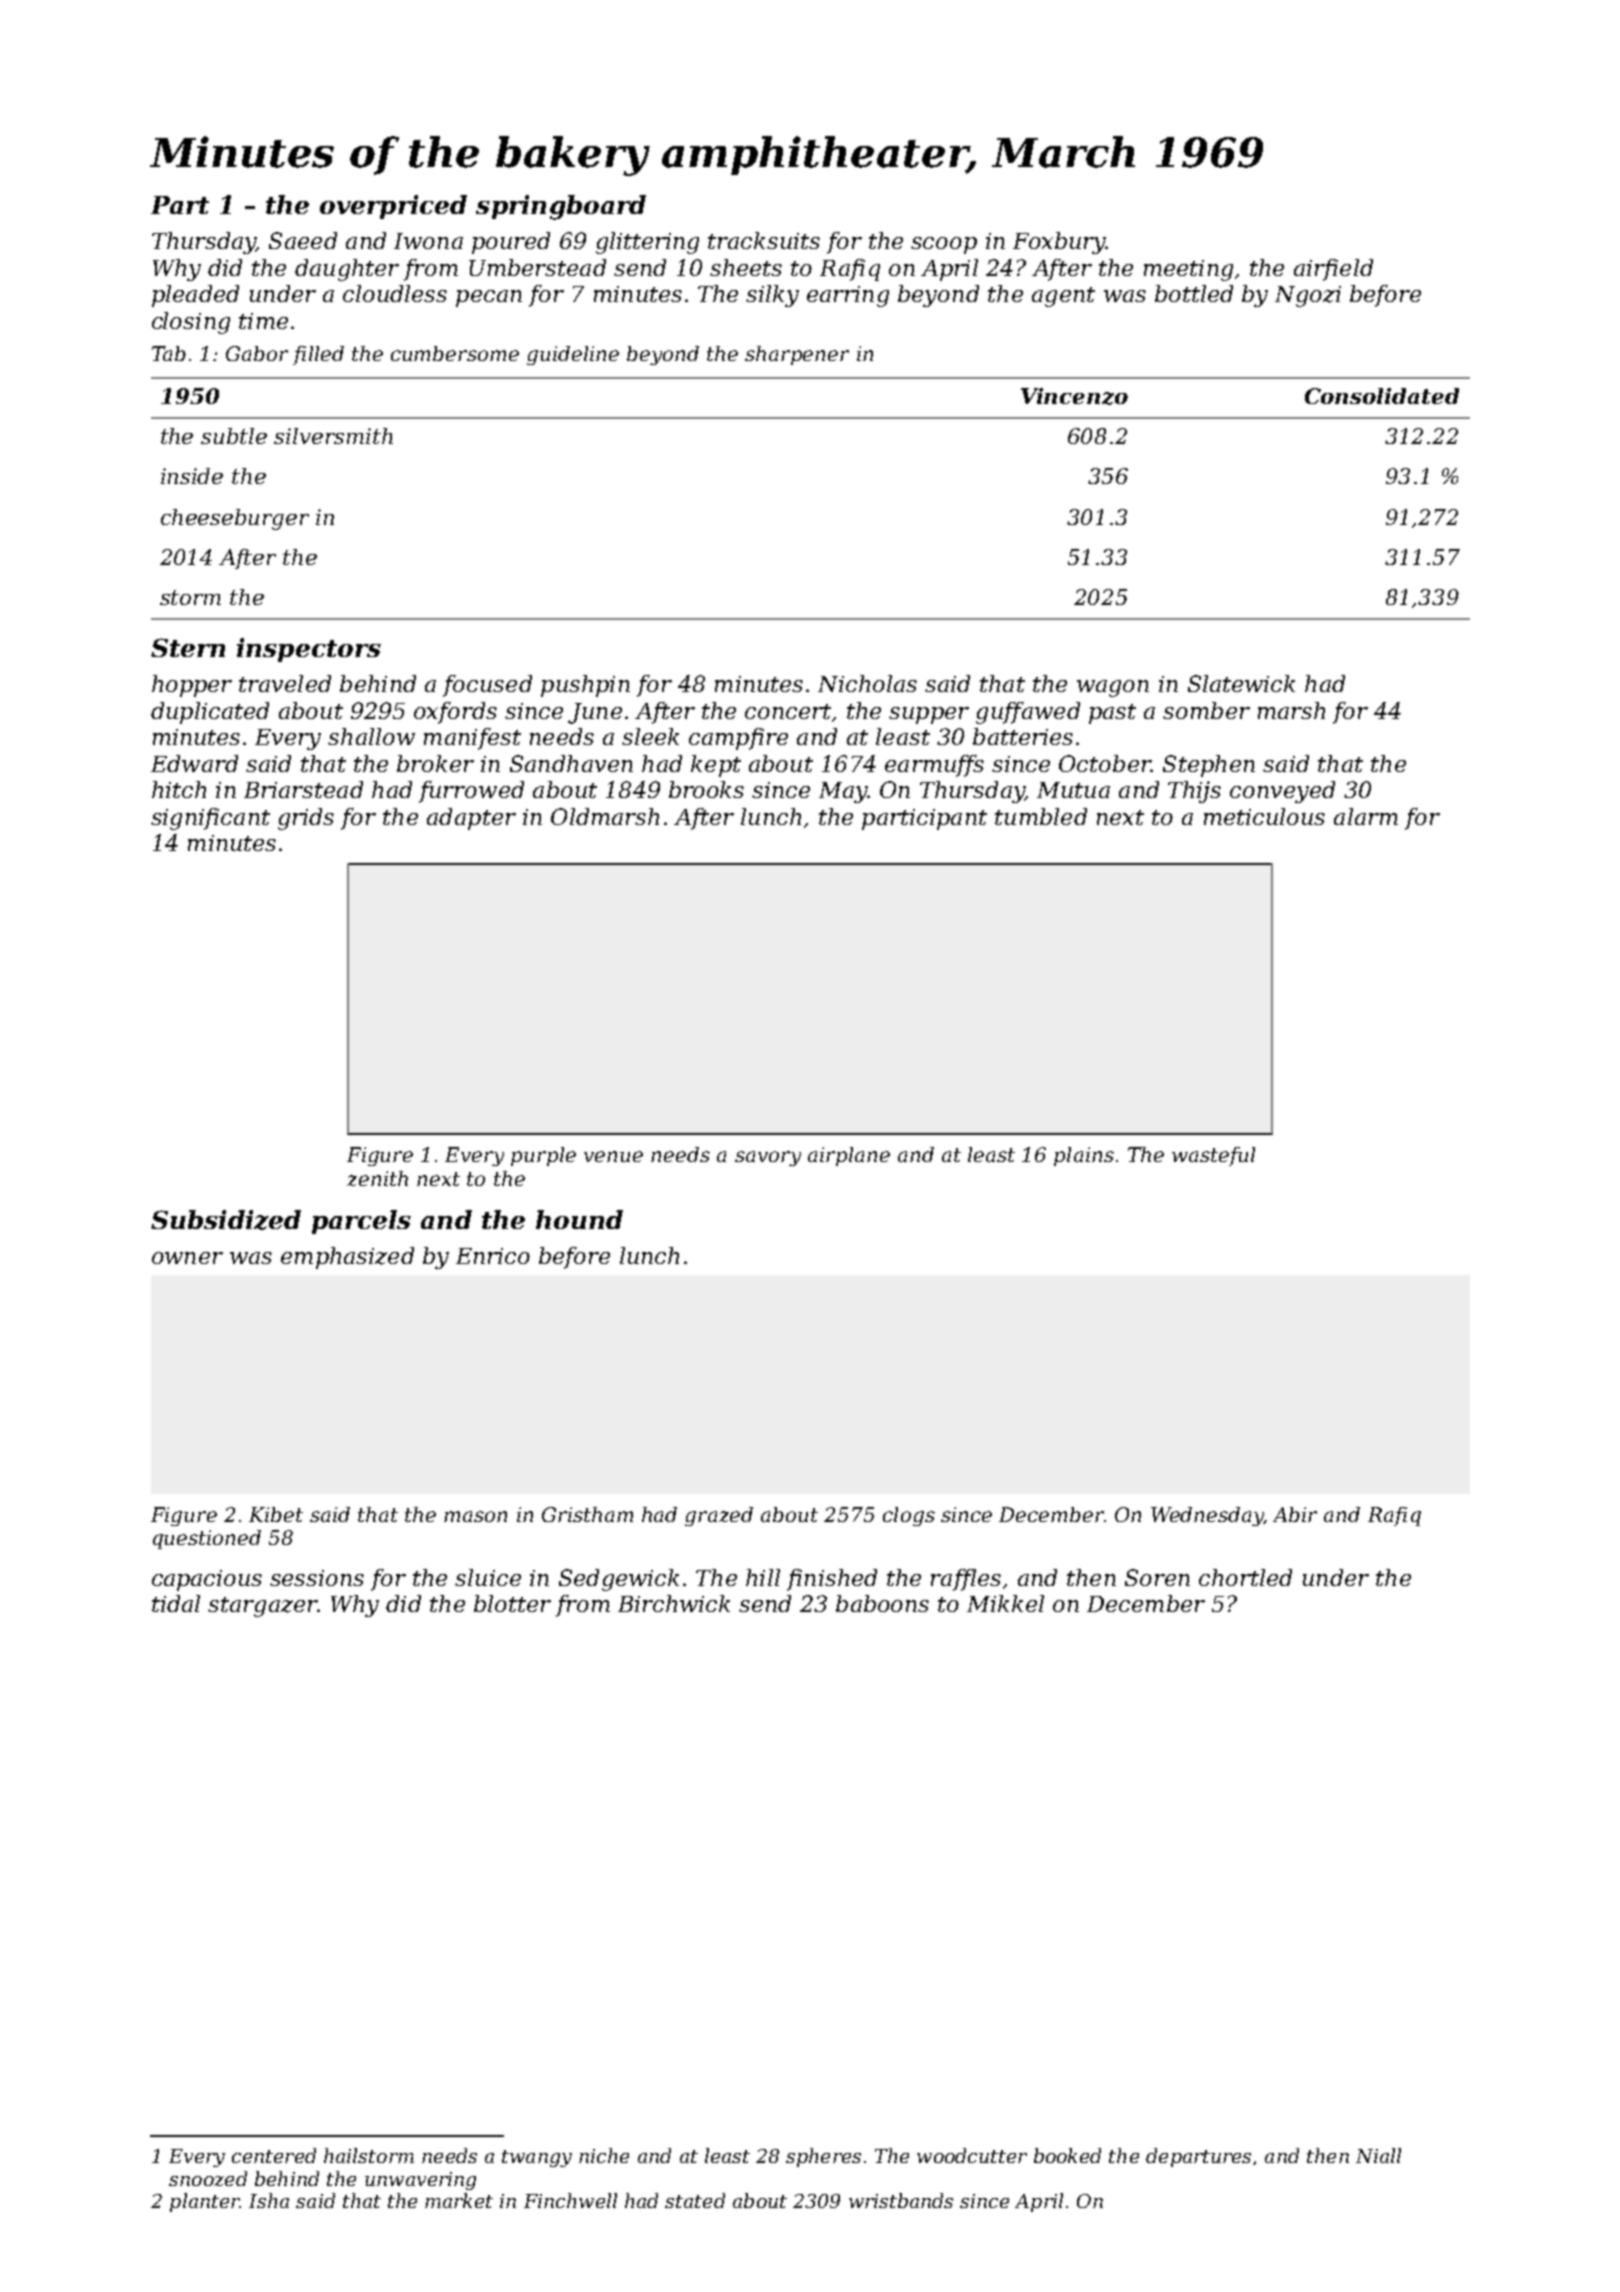 The height and width of the screenshot is (2292, 1620). Describe the element at coordinates (1366, 816) in the screenshot. I see `alarm` at that location.
